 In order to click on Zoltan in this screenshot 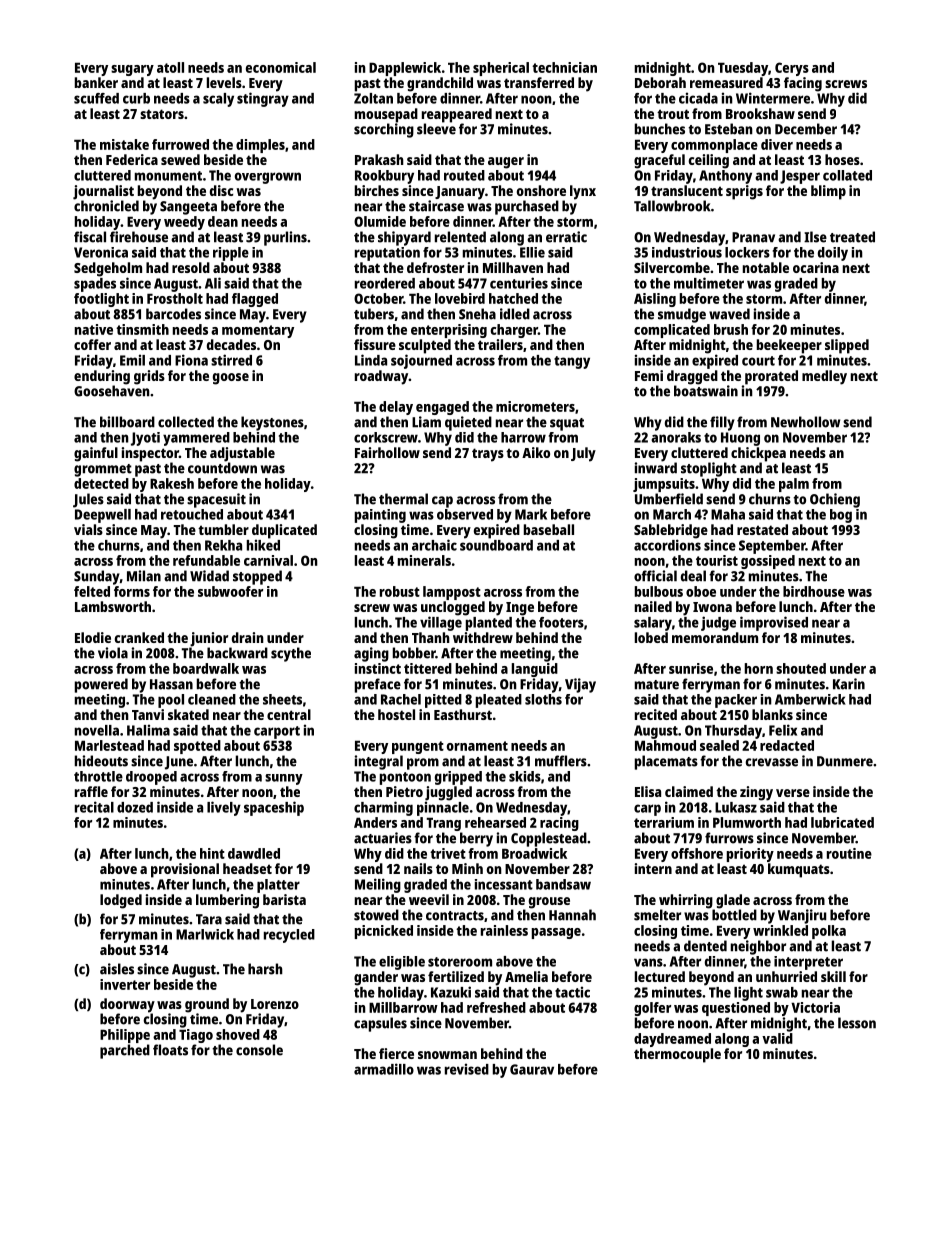, I will do `click(373, 98)`.
